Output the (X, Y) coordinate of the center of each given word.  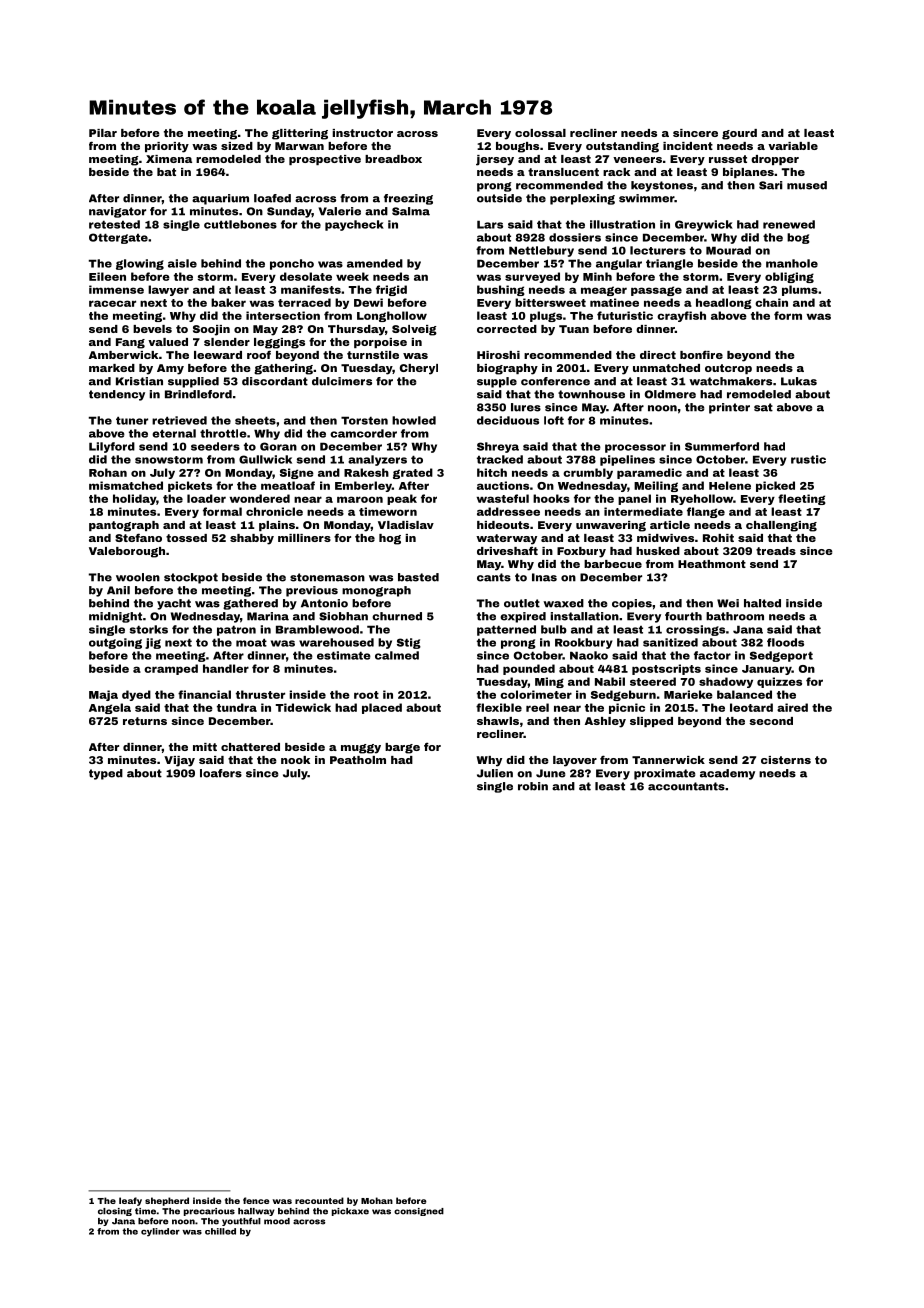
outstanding (622, 147)
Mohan (377, 1200)
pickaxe (350, 1212)
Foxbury (581, 552)
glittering (300, 134)
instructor (362, 133)
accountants (686, 786)
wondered (260, 498)
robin (533, 786)
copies (632, 604)
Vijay (179, 761)
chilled (220, 1231)
